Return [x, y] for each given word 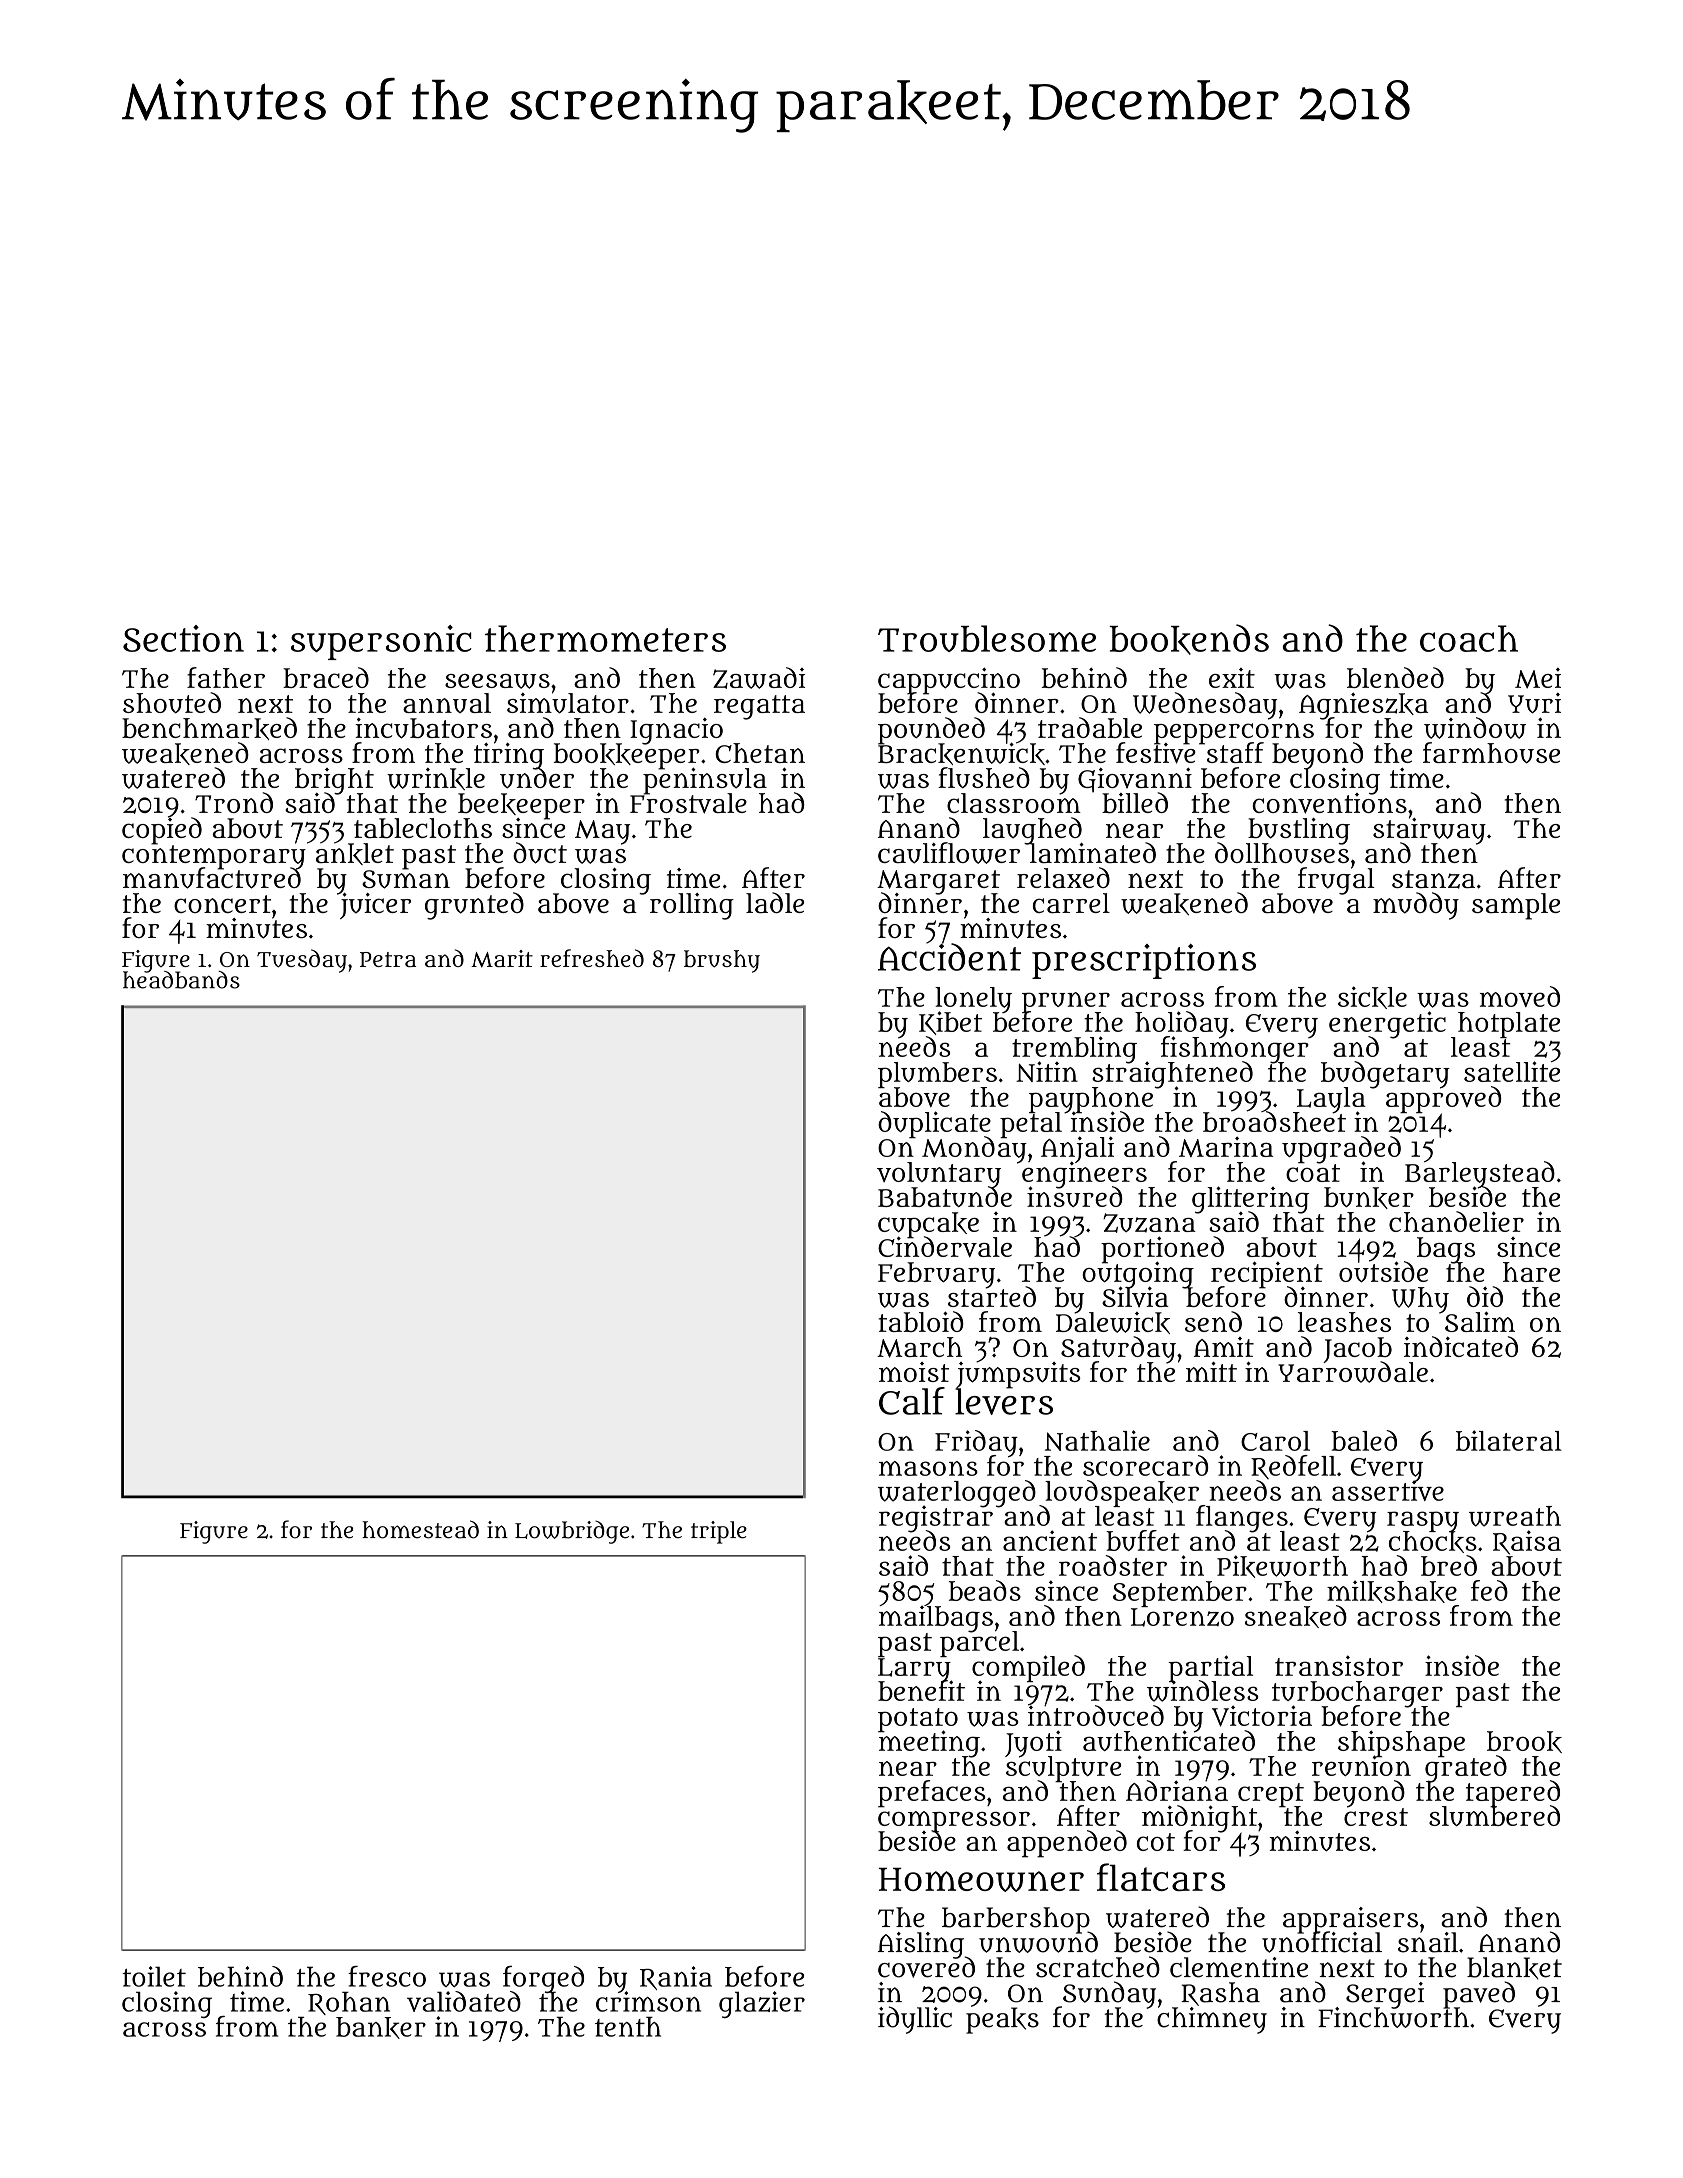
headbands [181, 980]
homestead [420, 1529]
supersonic [381, 642]
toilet [154, 1976]
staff [1234, 753]
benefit [921, 1691]
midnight [1199, 1818]
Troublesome [987, 638]
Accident [949, 957]
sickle [1372, 997]
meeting [929, 1744]
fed [1489, 1590]
